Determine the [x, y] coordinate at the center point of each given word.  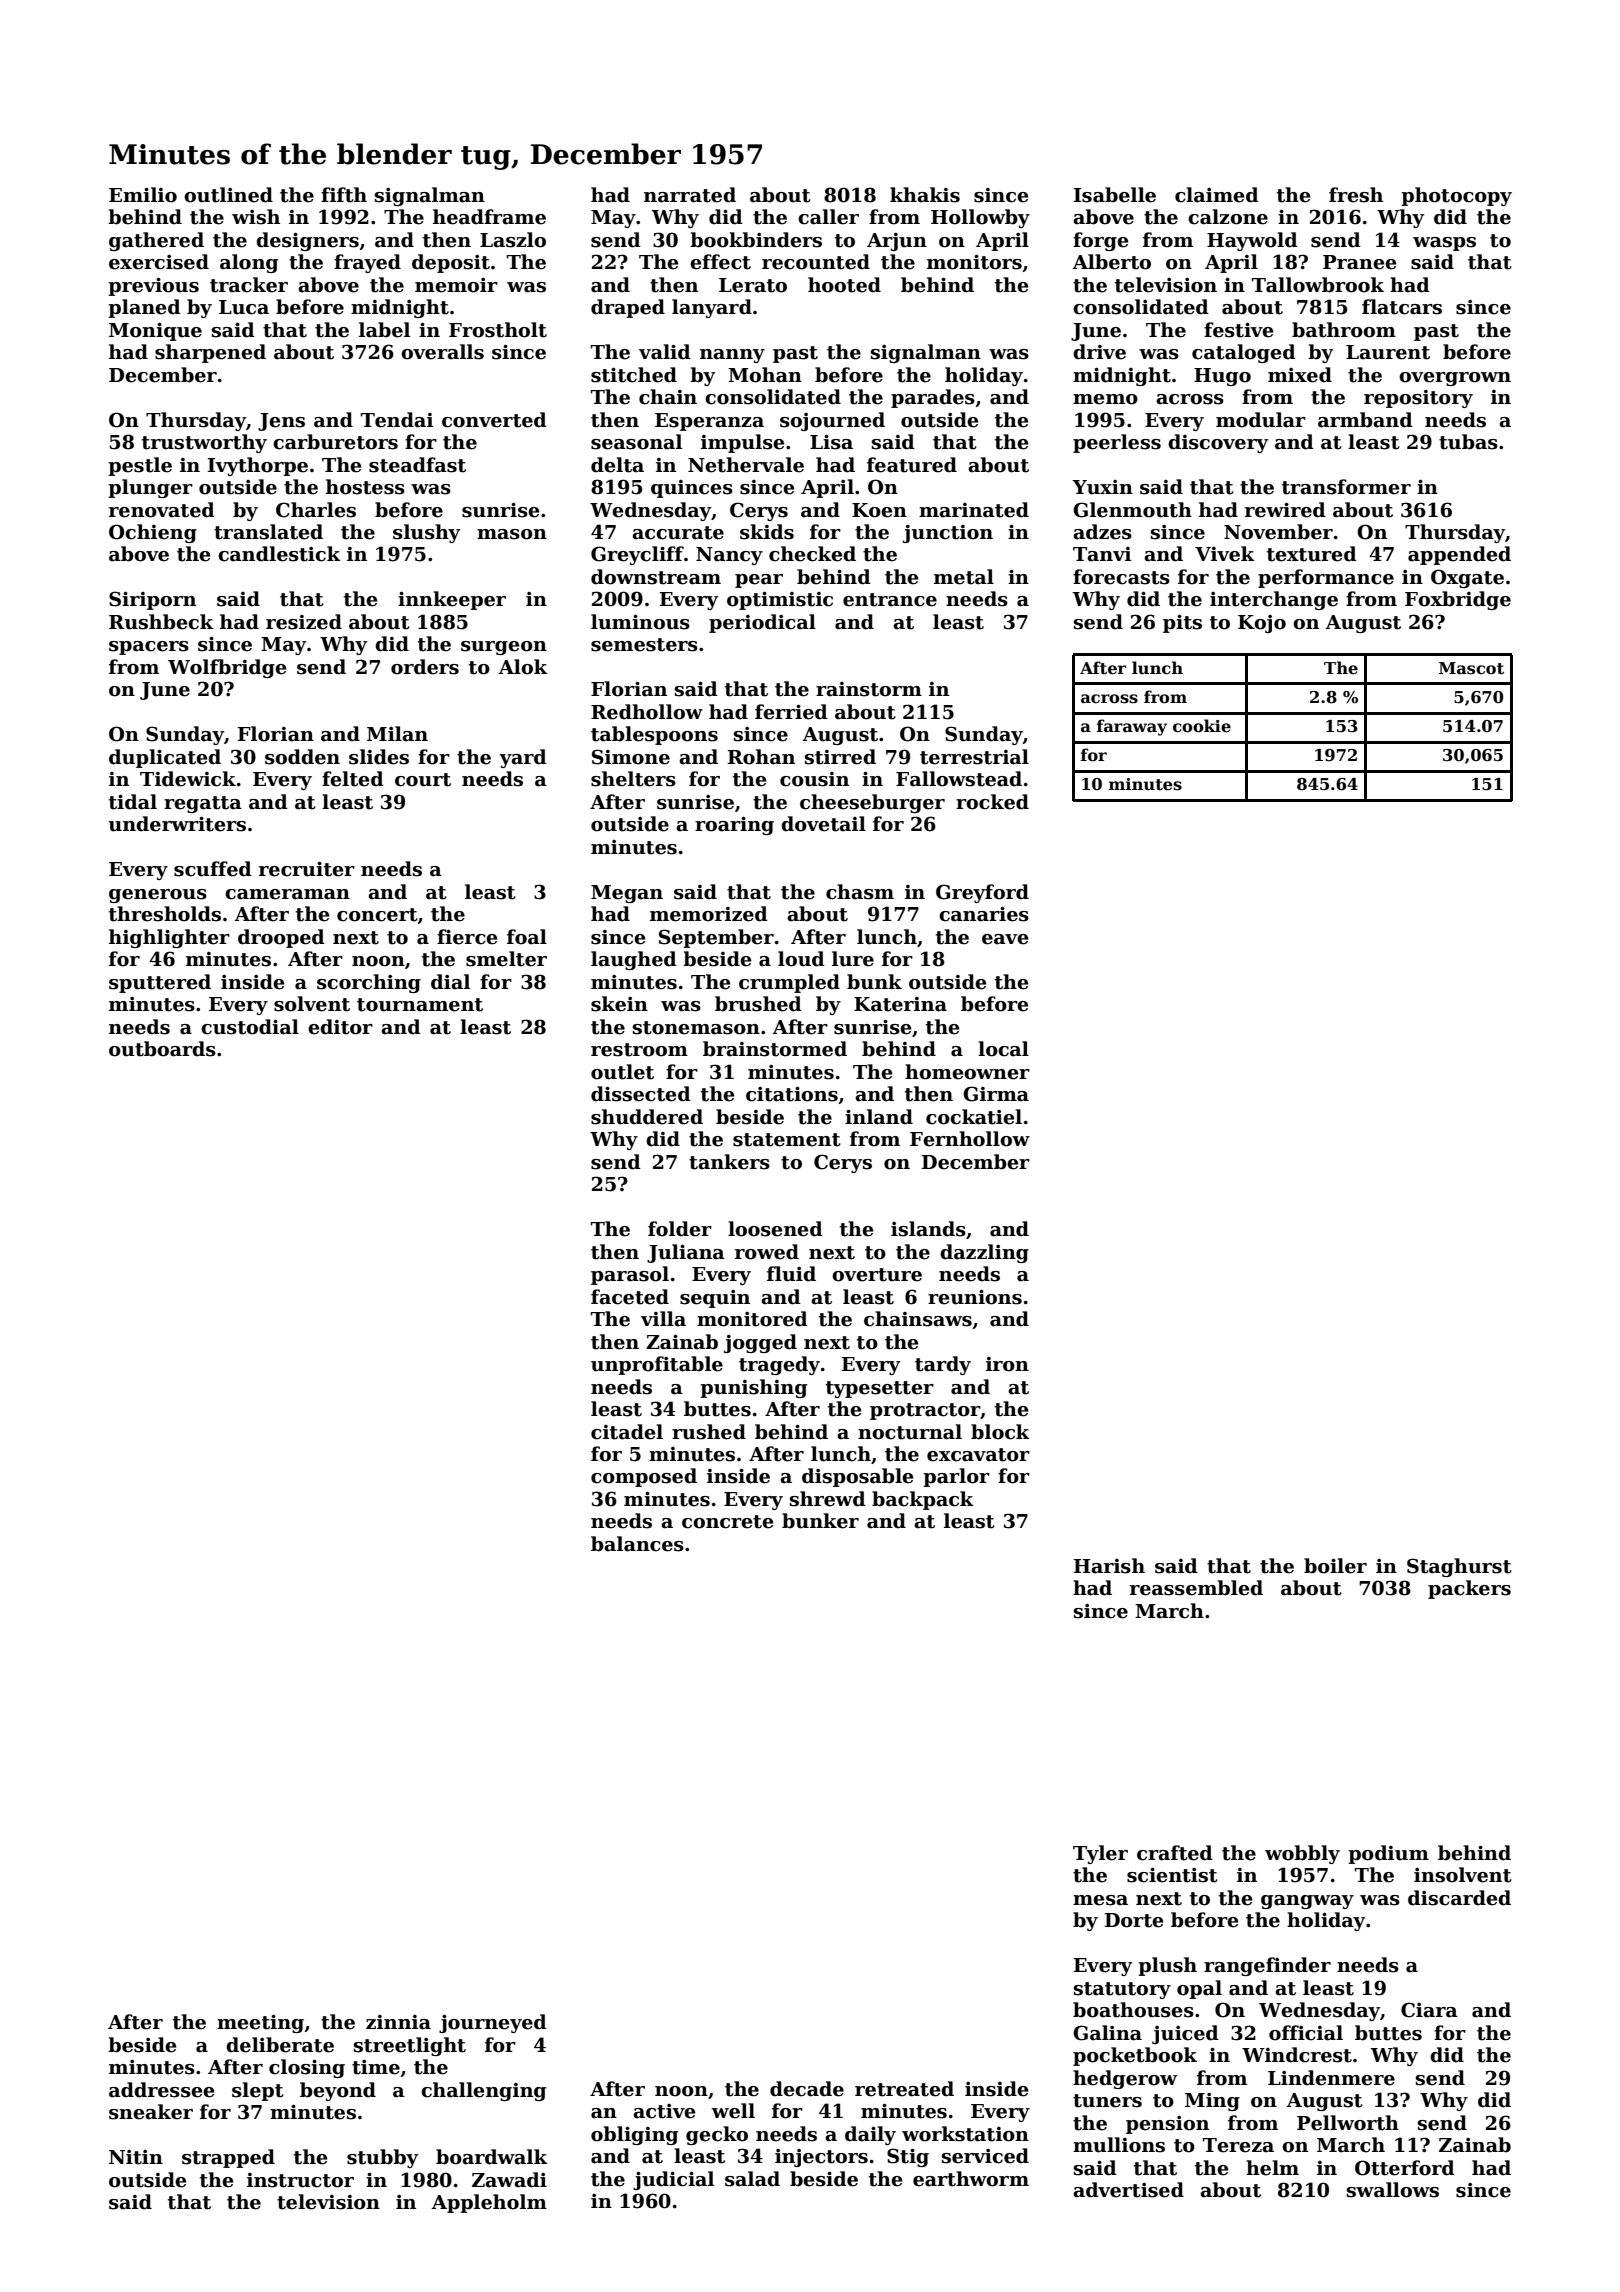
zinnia [398, 2022]
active [664, 2111]
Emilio [143, 195]
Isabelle [1115, 195]
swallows [1393, 2190]
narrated [690, 195]
